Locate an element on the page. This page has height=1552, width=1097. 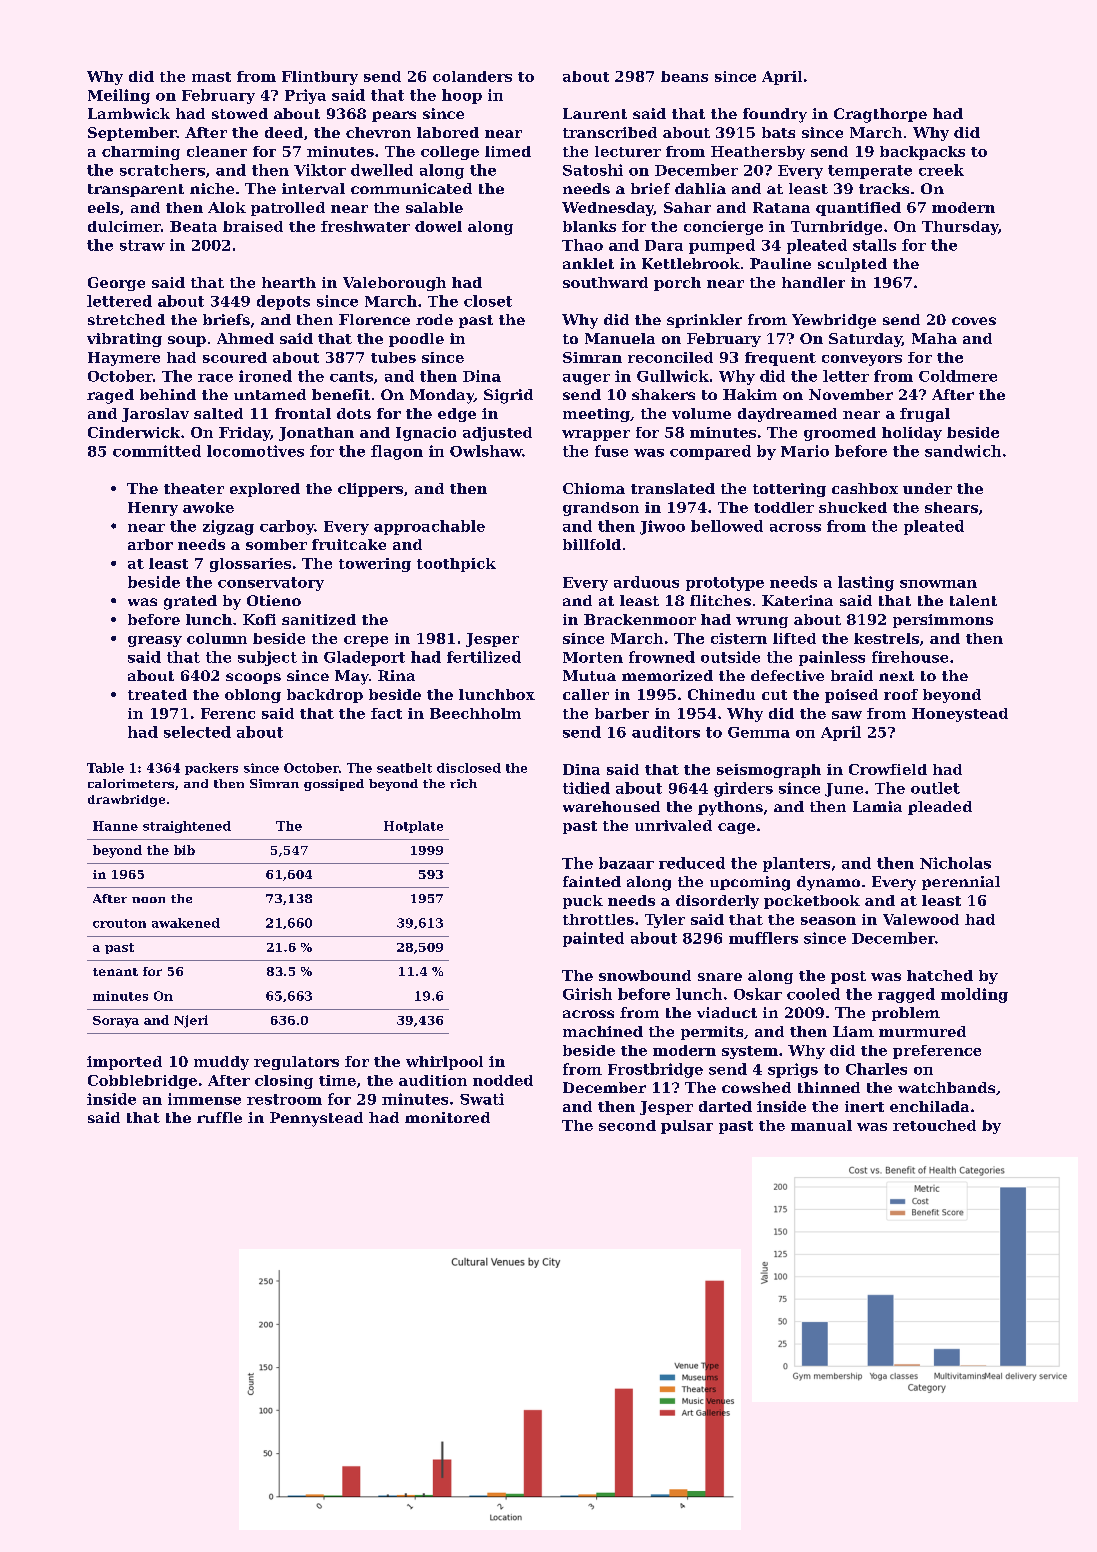
bazaar is located at coordinates (626, 863).
